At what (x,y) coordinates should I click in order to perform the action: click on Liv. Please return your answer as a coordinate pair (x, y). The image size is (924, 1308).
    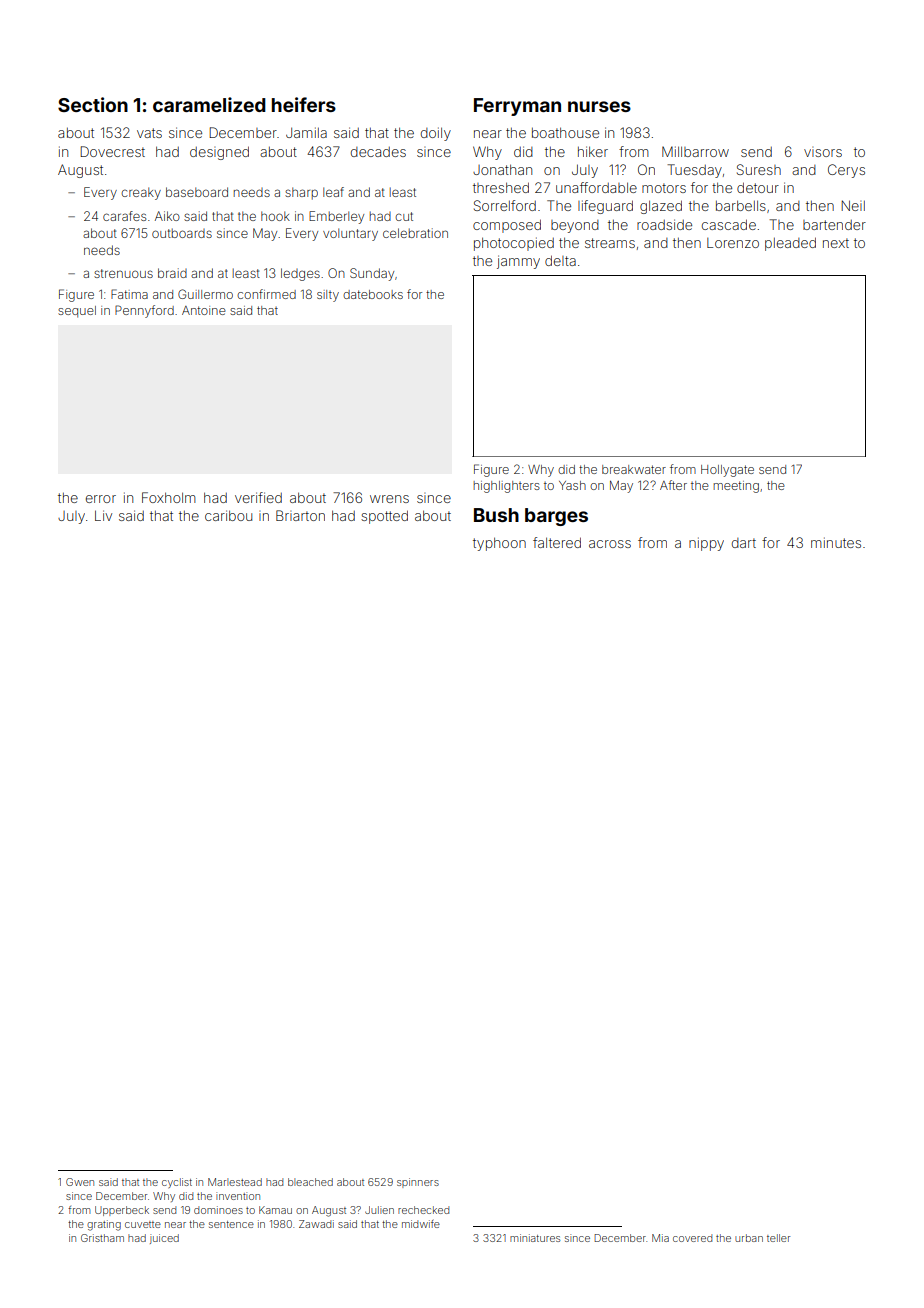
    Looking at the image, I should click on (103, 515).
